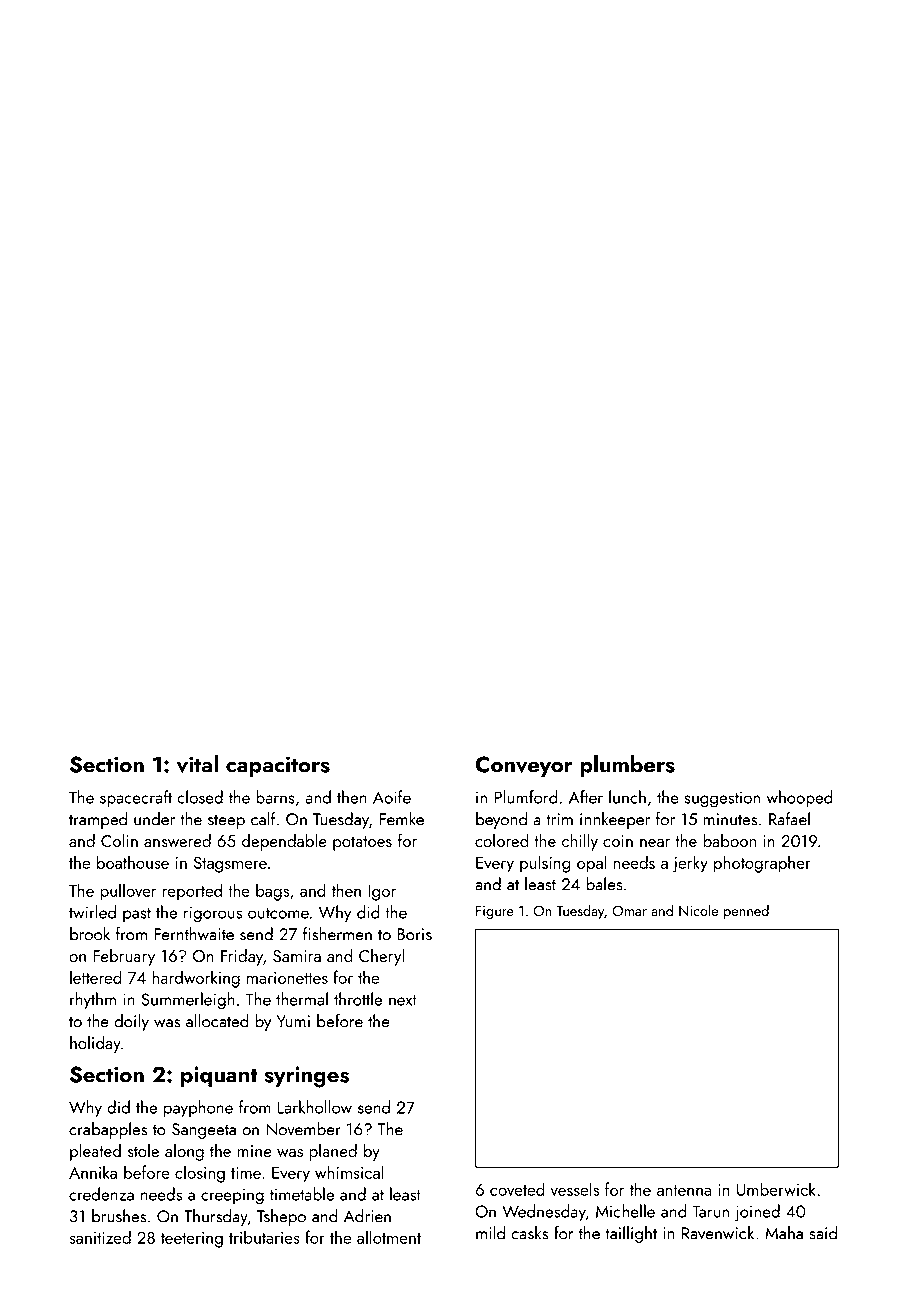 This screenshot has width=908, height=1316. I want to click on mild, so click(490, 1233).
